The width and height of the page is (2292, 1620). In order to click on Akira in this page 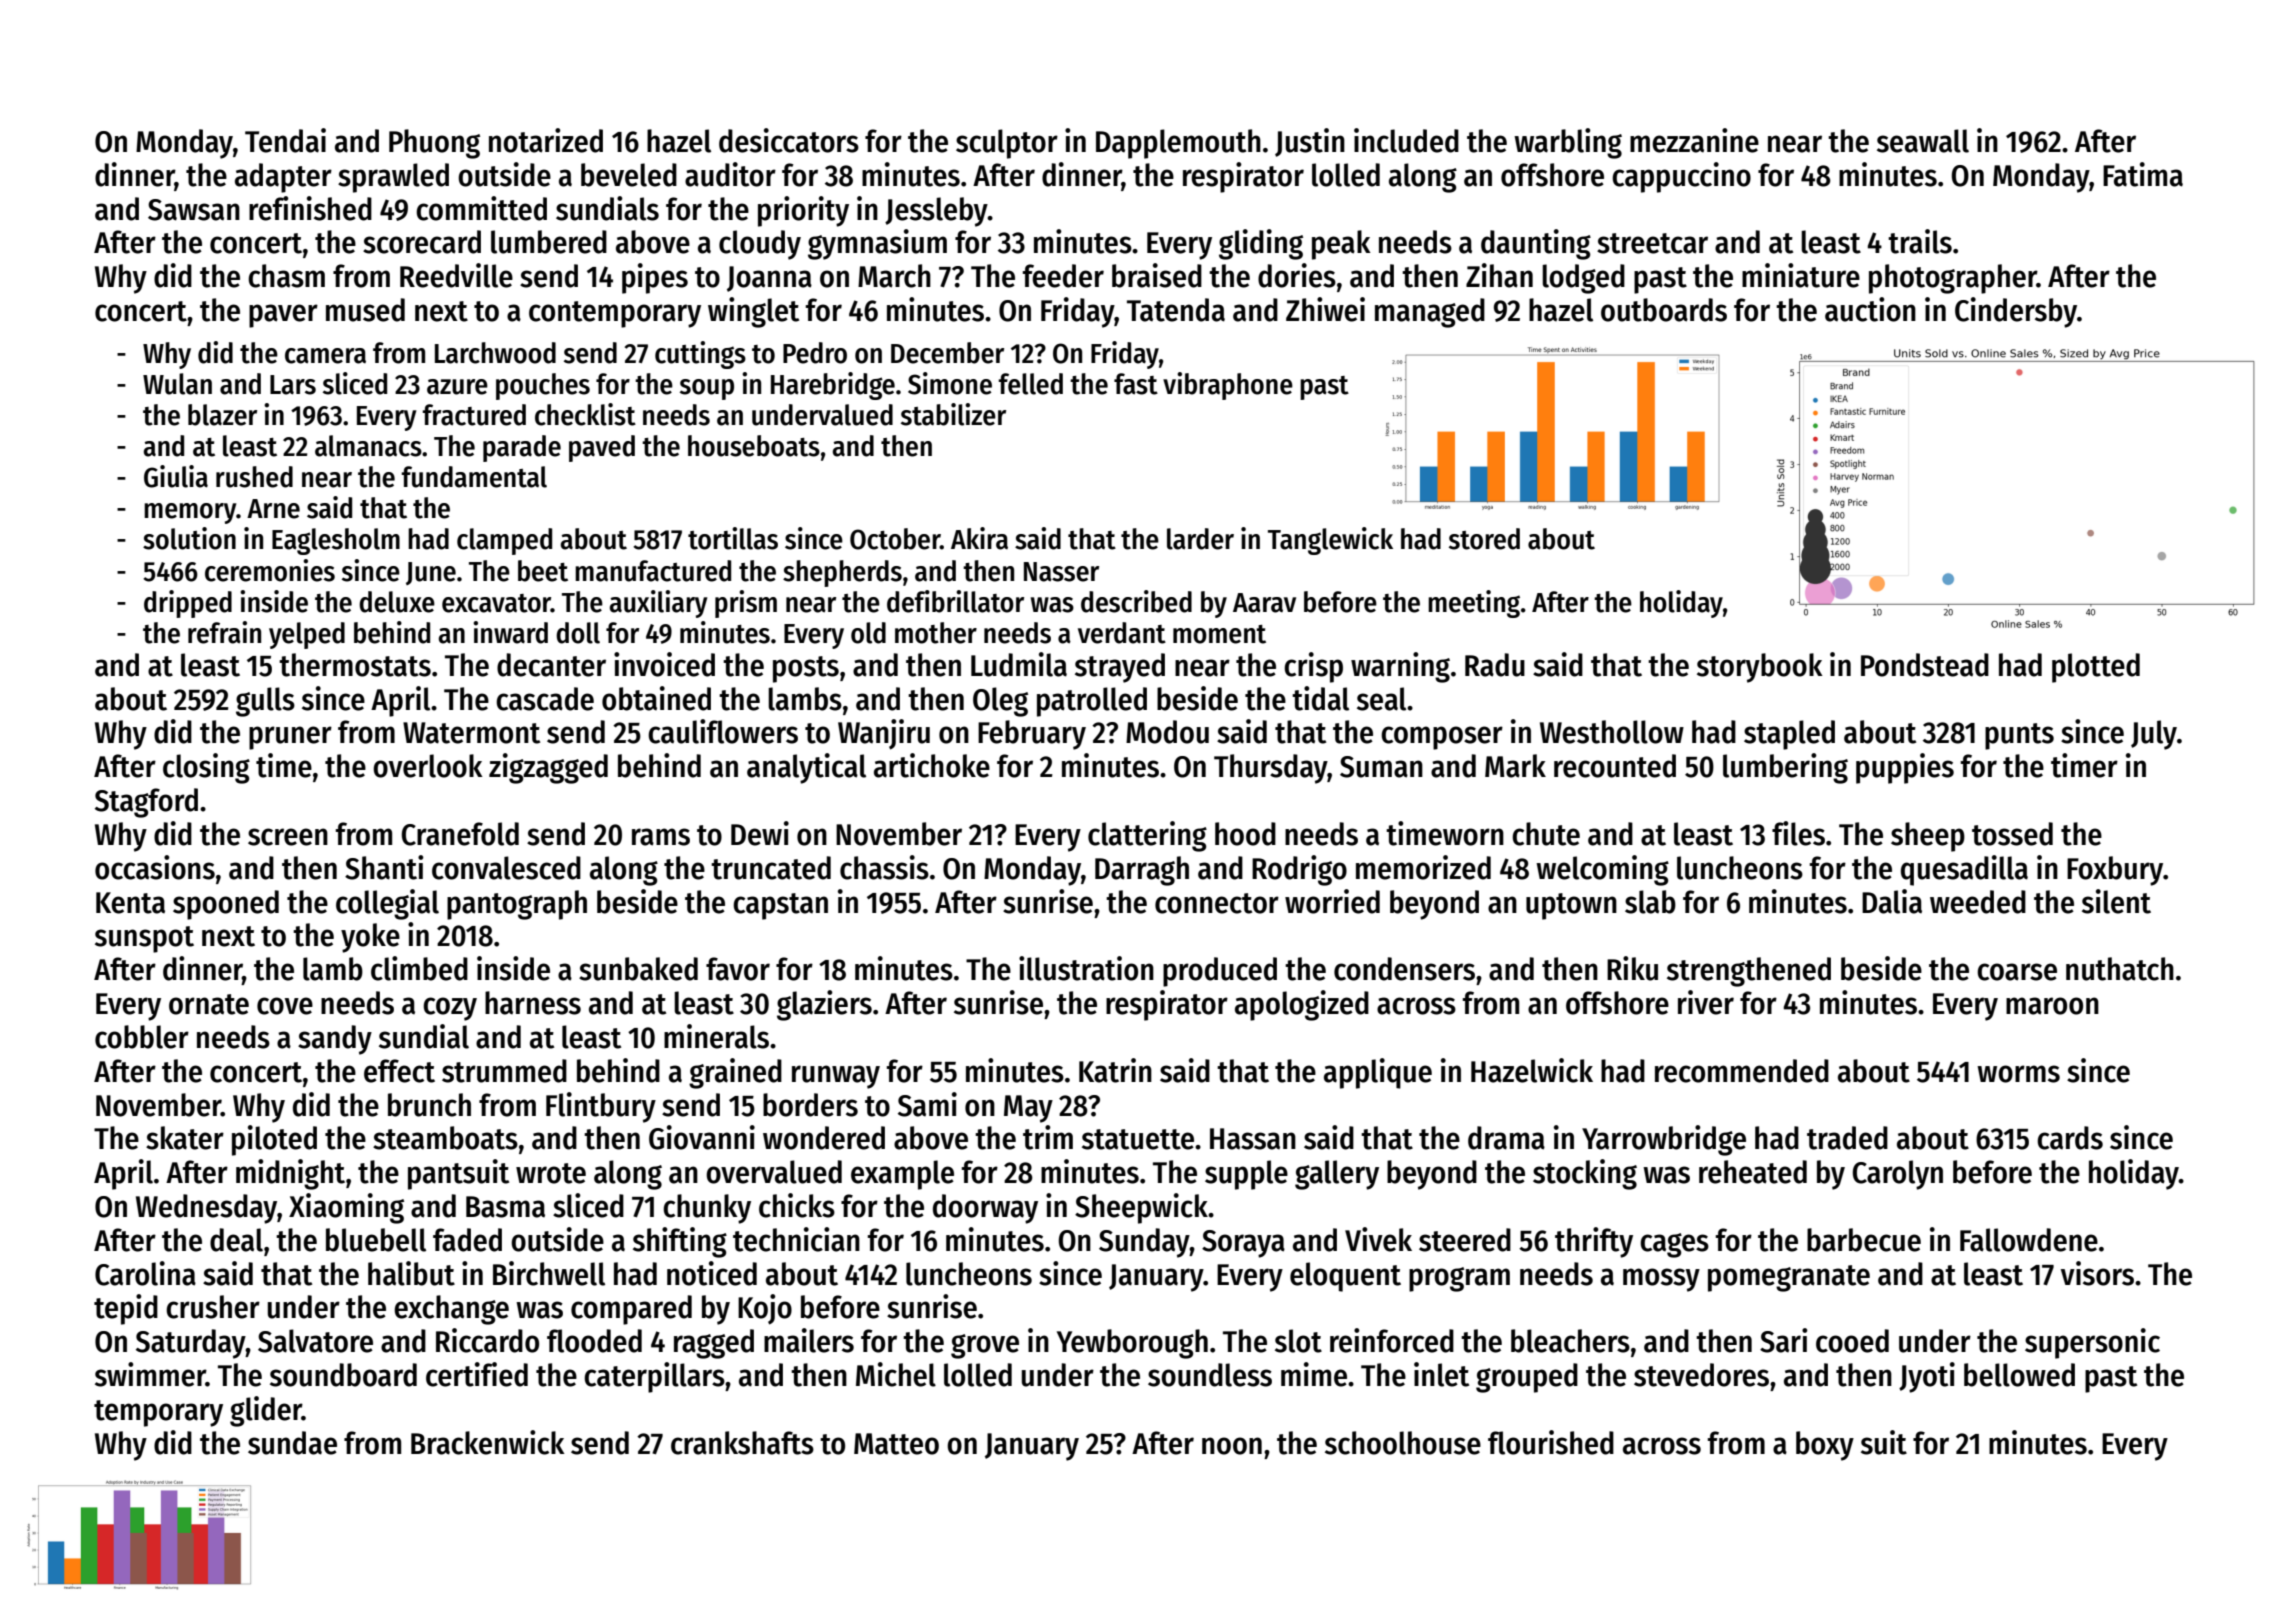, I will do `click(979, 538)`.
